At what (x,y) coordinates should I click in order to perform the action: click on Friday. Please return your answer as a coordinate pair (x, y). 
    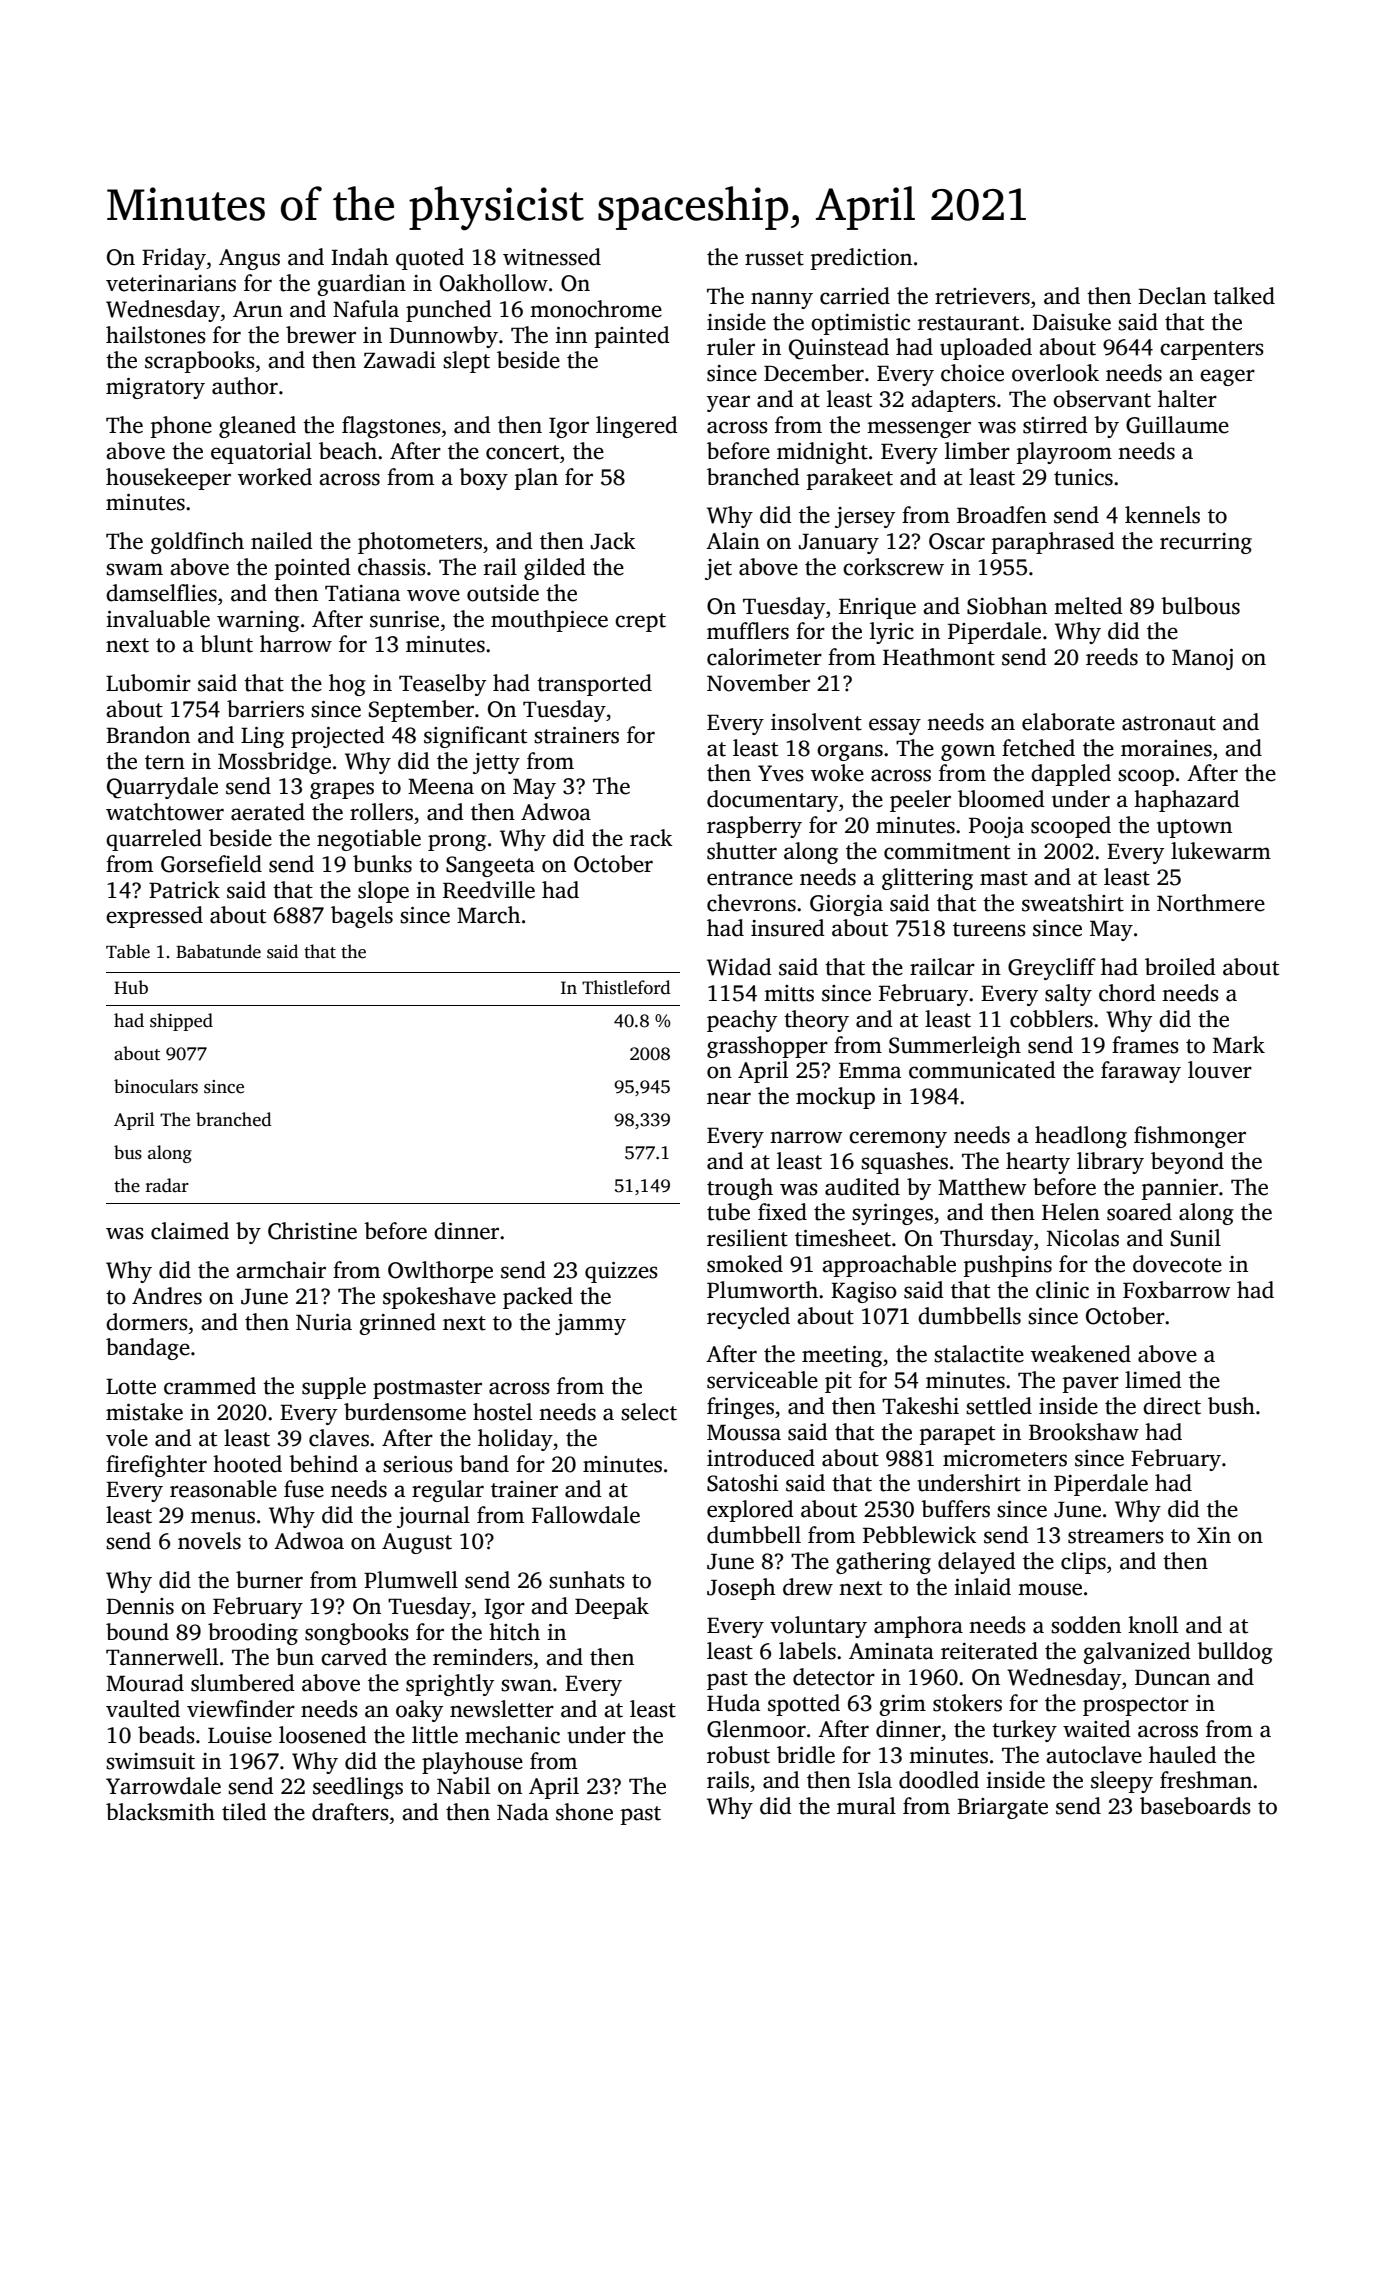
    Looking at the image, I should click on (174, 259).
